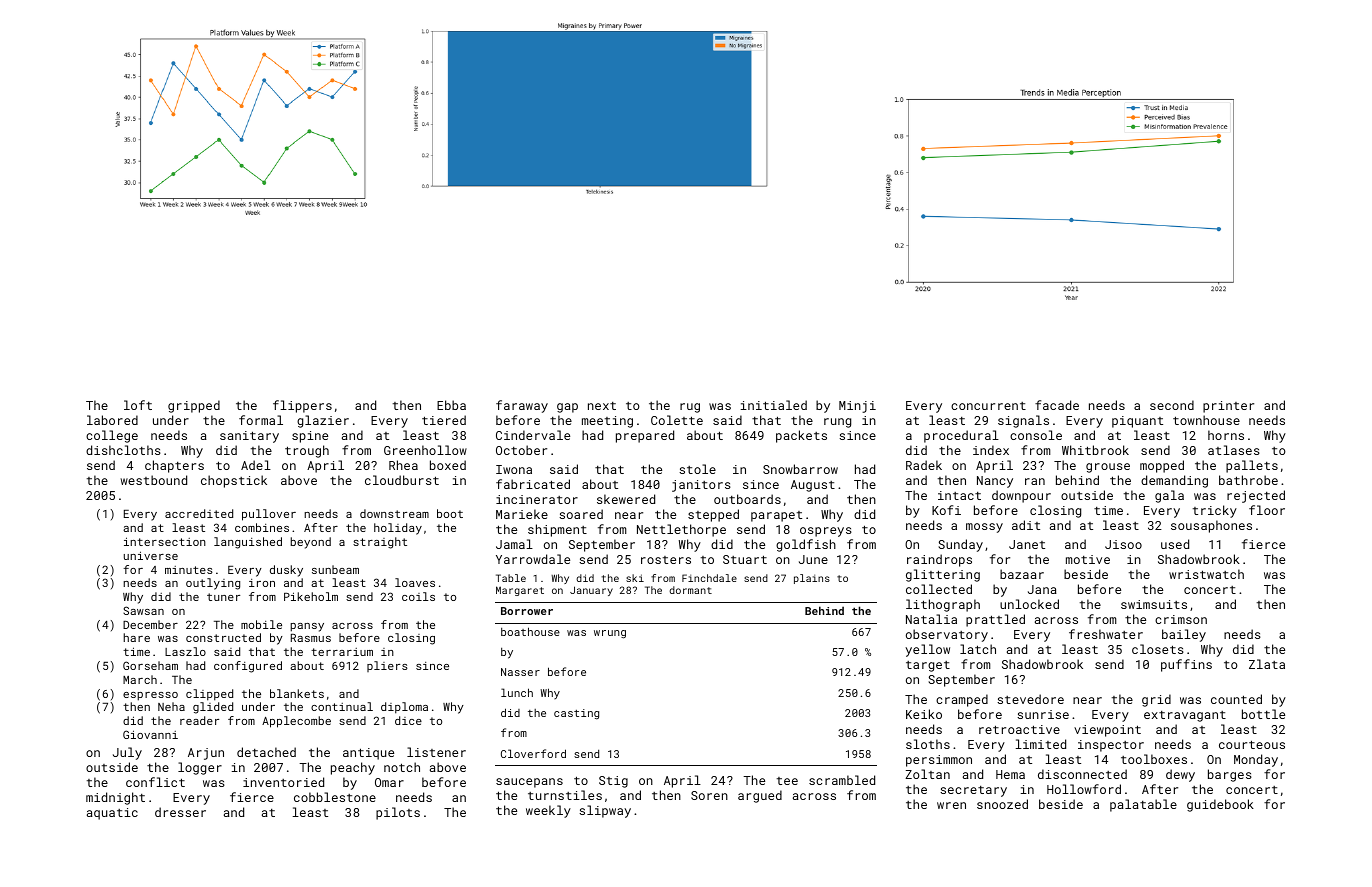 The width and height of the screenshot is (1372, 887). What do you see at coordinates (1156, 700) in the screenshot?
I see `grid` at bounding box center [1156, 700].
